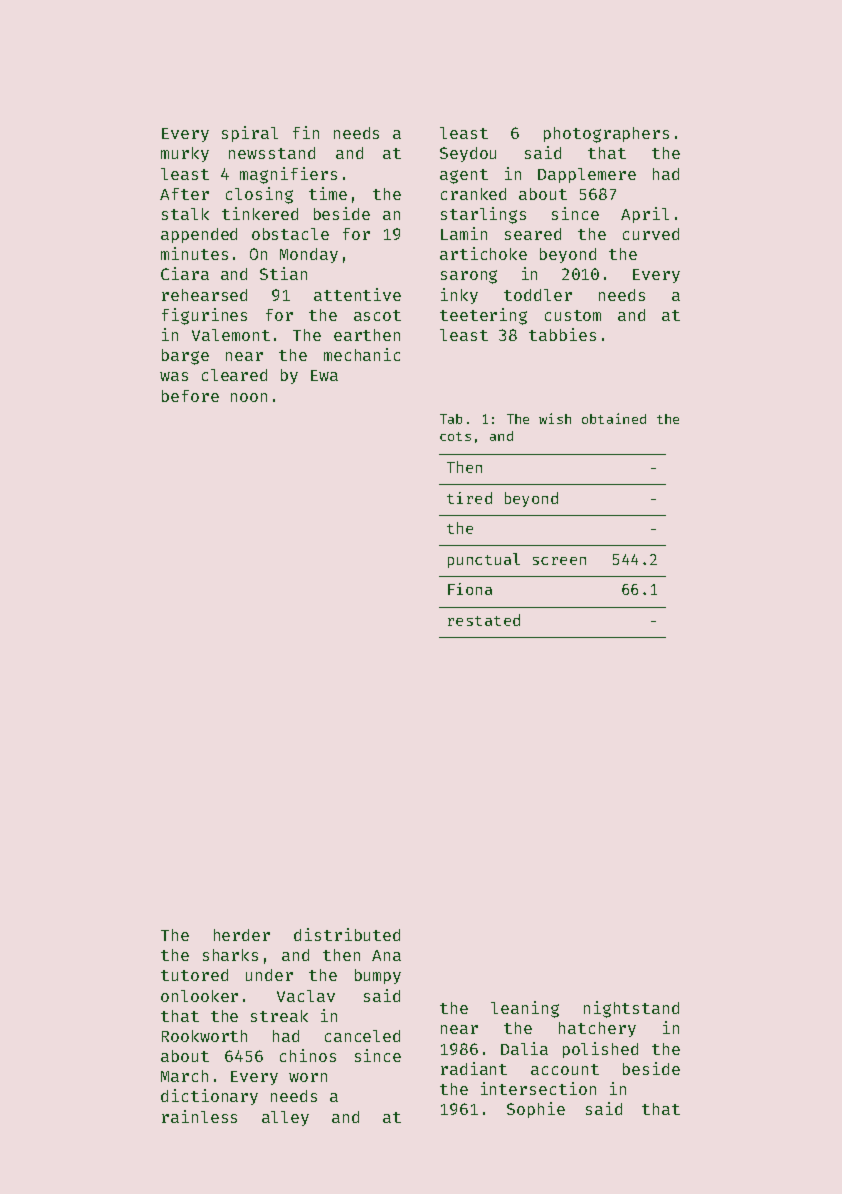 The width and height of the screenshot is (842, 1194). What do you see at coordinates (469, 498) in the screenshot?
I see `tired` at bounding box center [469, 498].
